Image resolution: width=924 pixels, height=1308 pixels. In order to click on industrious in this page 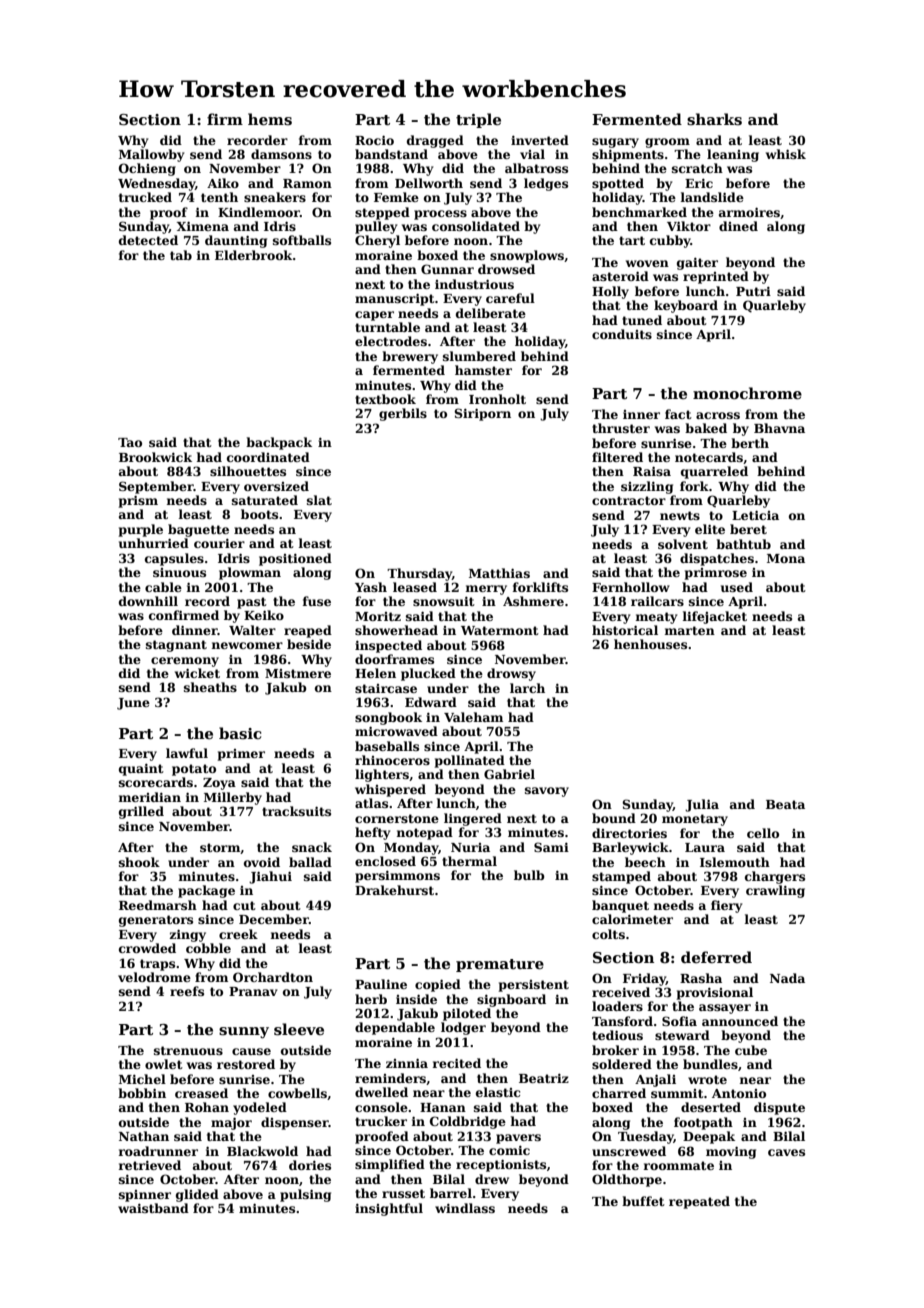, I will do `click(474, 284)`.
